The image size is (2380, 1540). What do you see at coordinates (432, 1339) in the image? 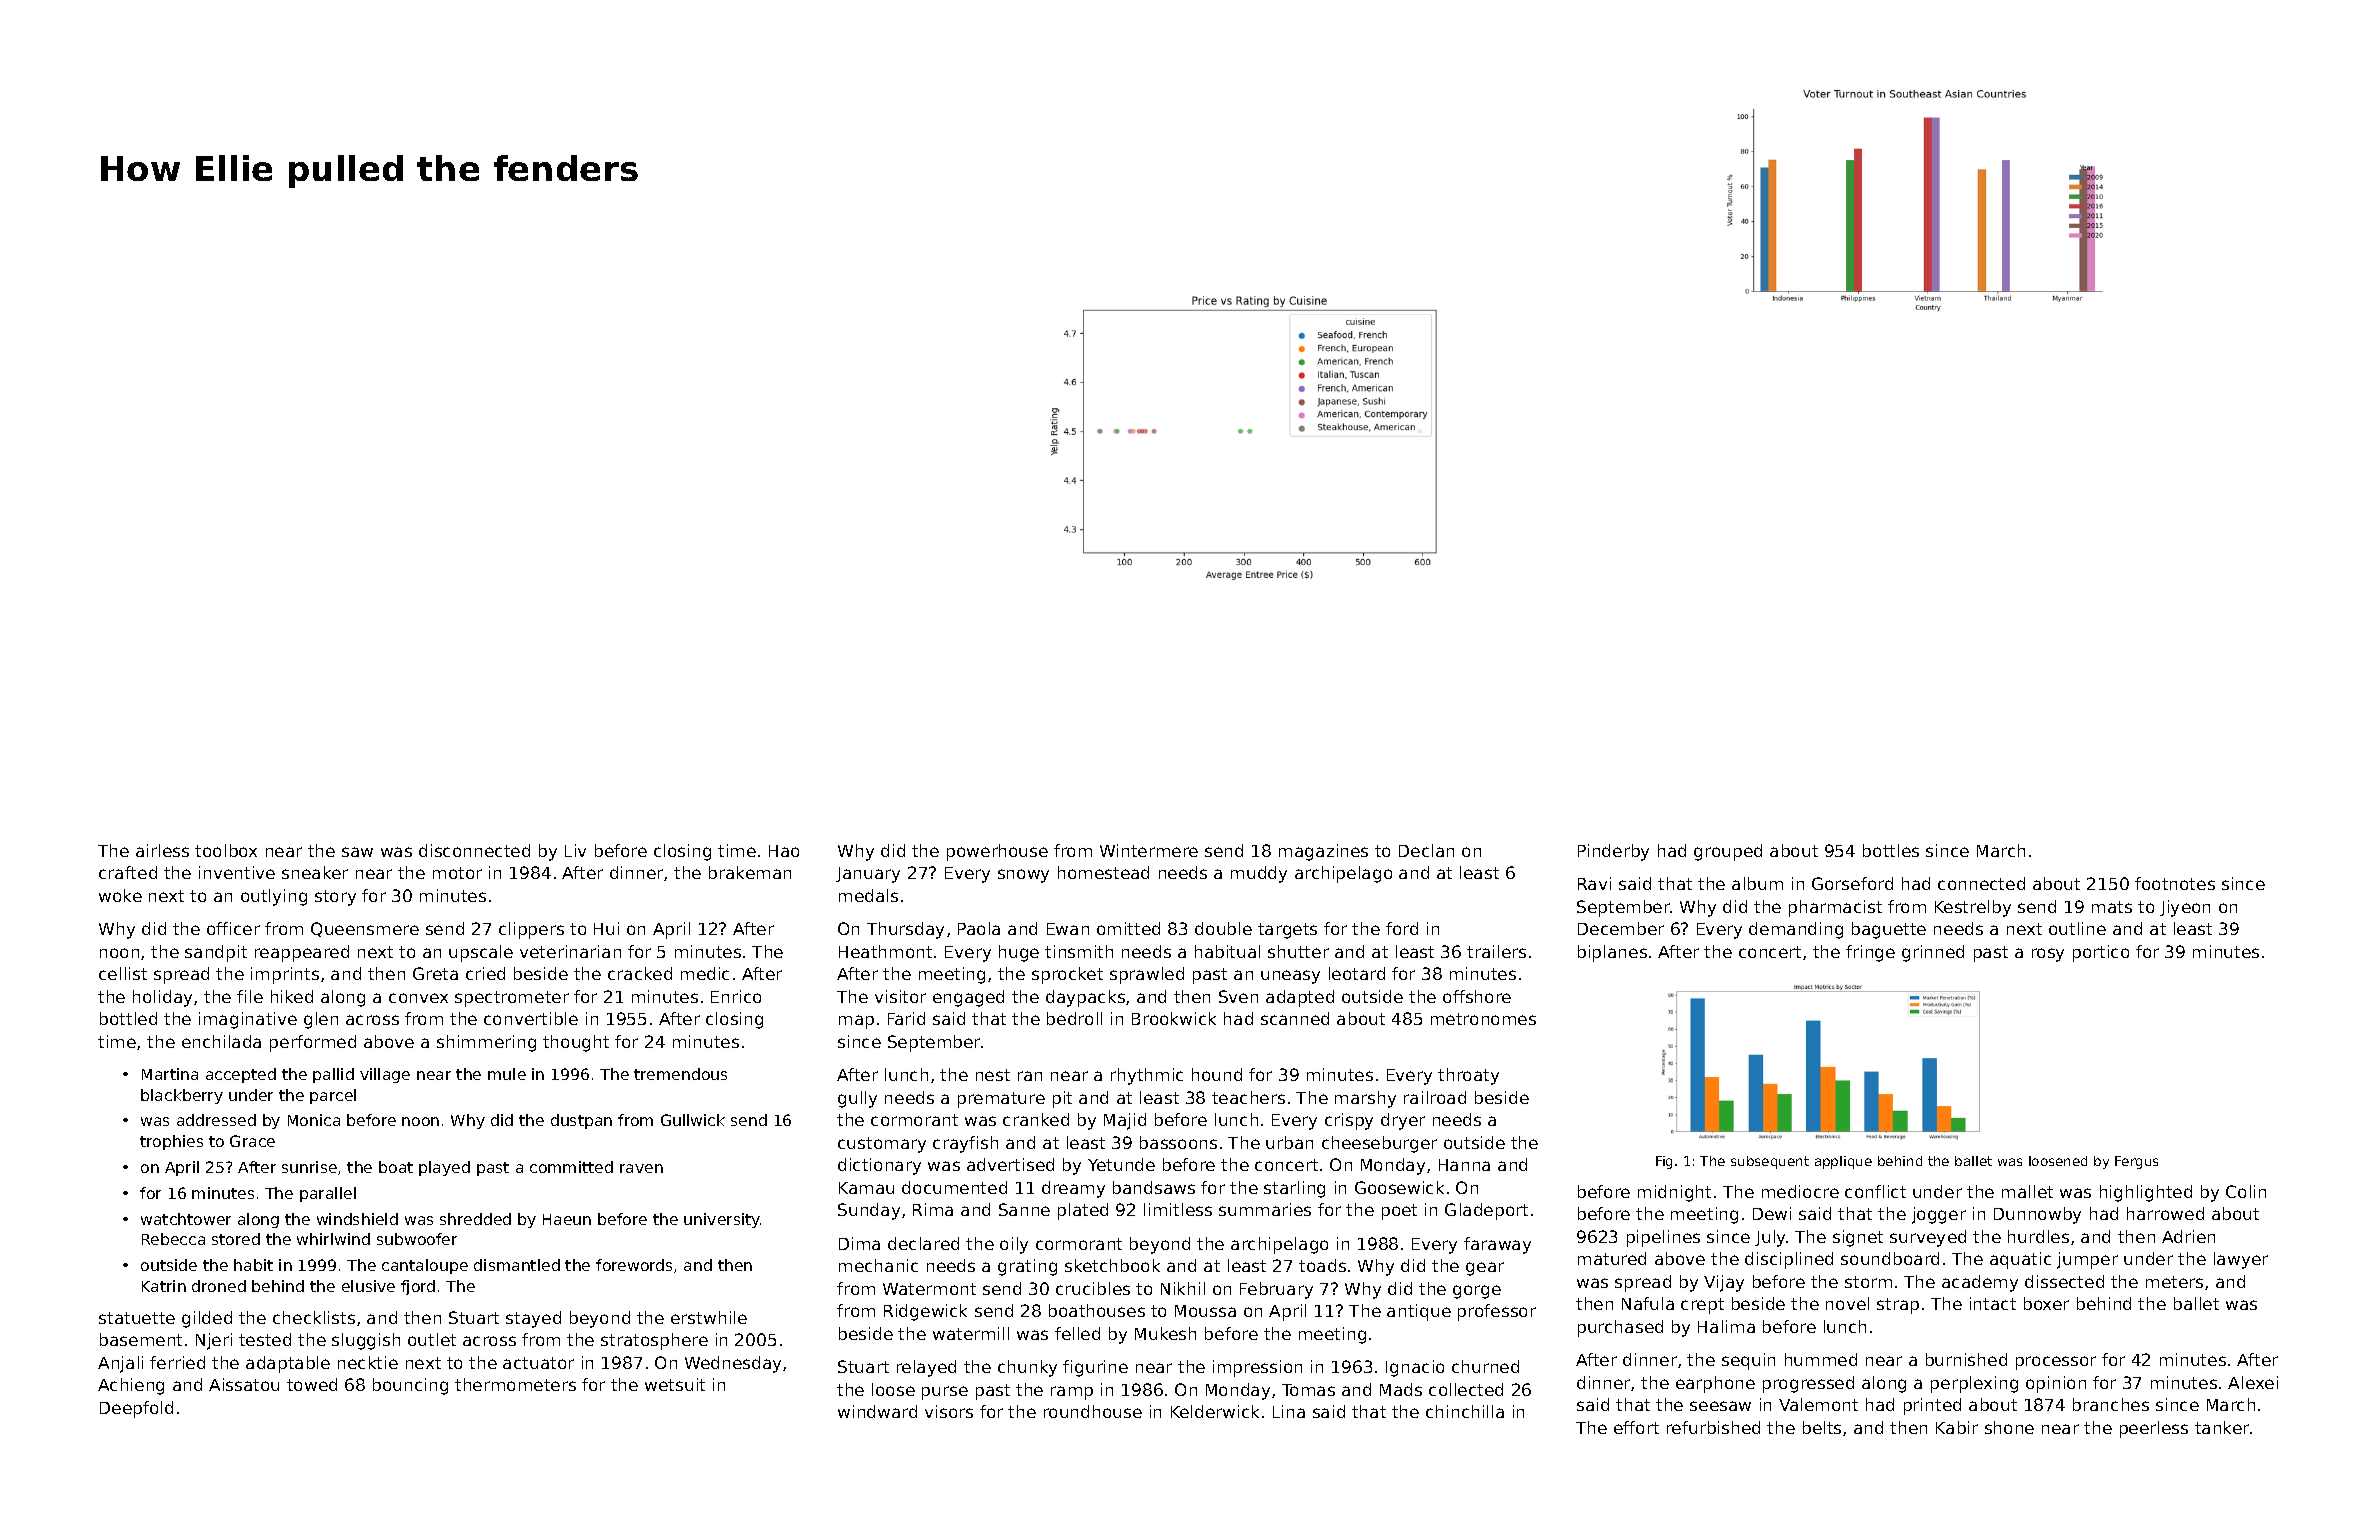
I see `outlet` at bounding box center [432, 1339].
